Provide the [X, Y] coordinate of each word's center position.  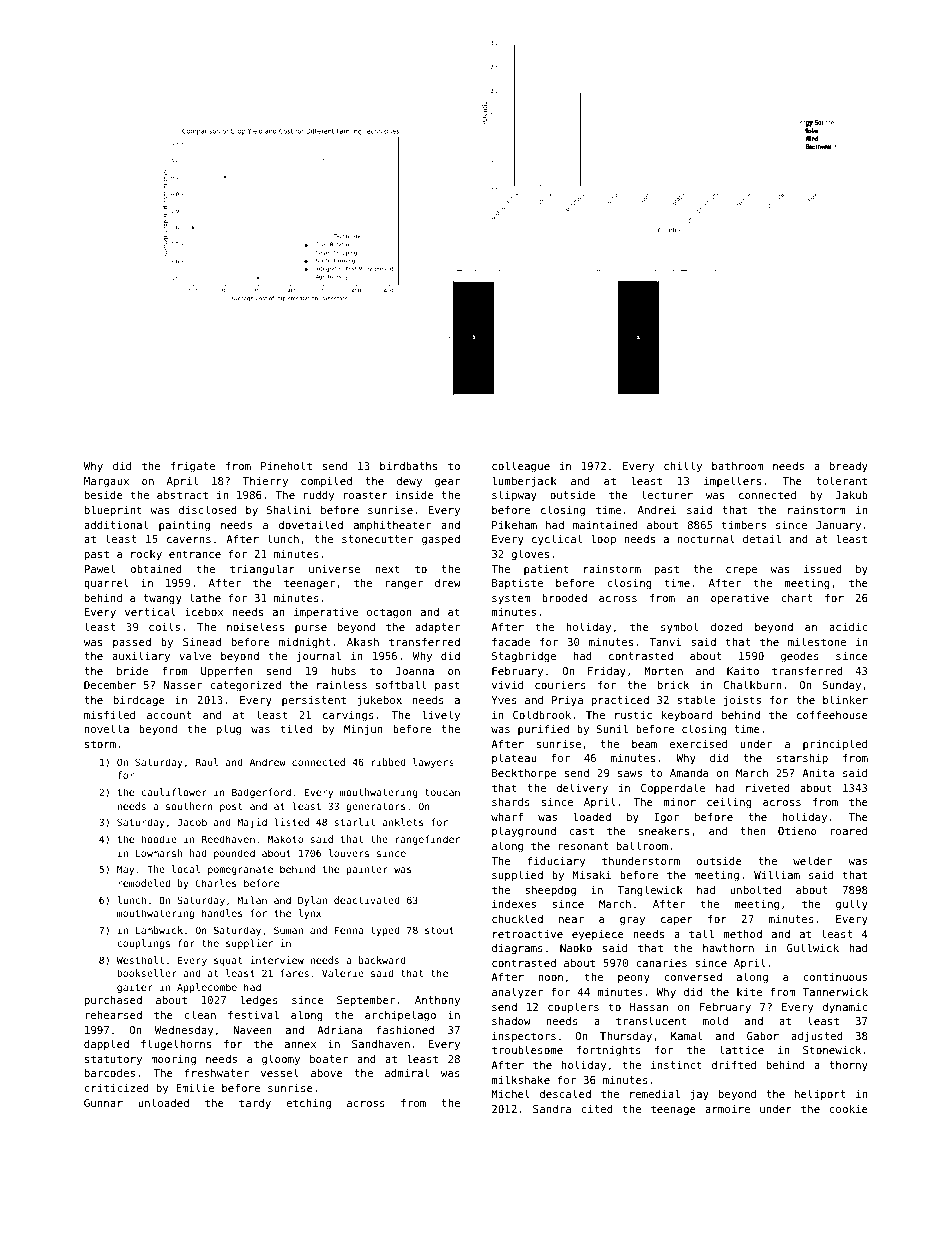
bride [132, 670]
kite [749, 992]
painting [184, 526]
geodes [800, 657]
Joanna [415, 671]
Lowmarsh [159, 853]
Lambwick [159, 930]
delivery [582, 788]
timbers [744, 525]
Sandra [552, 1109]
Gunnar [103, 1103]
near [571, 920]
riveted [768, 788]
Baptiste [517, 584]
